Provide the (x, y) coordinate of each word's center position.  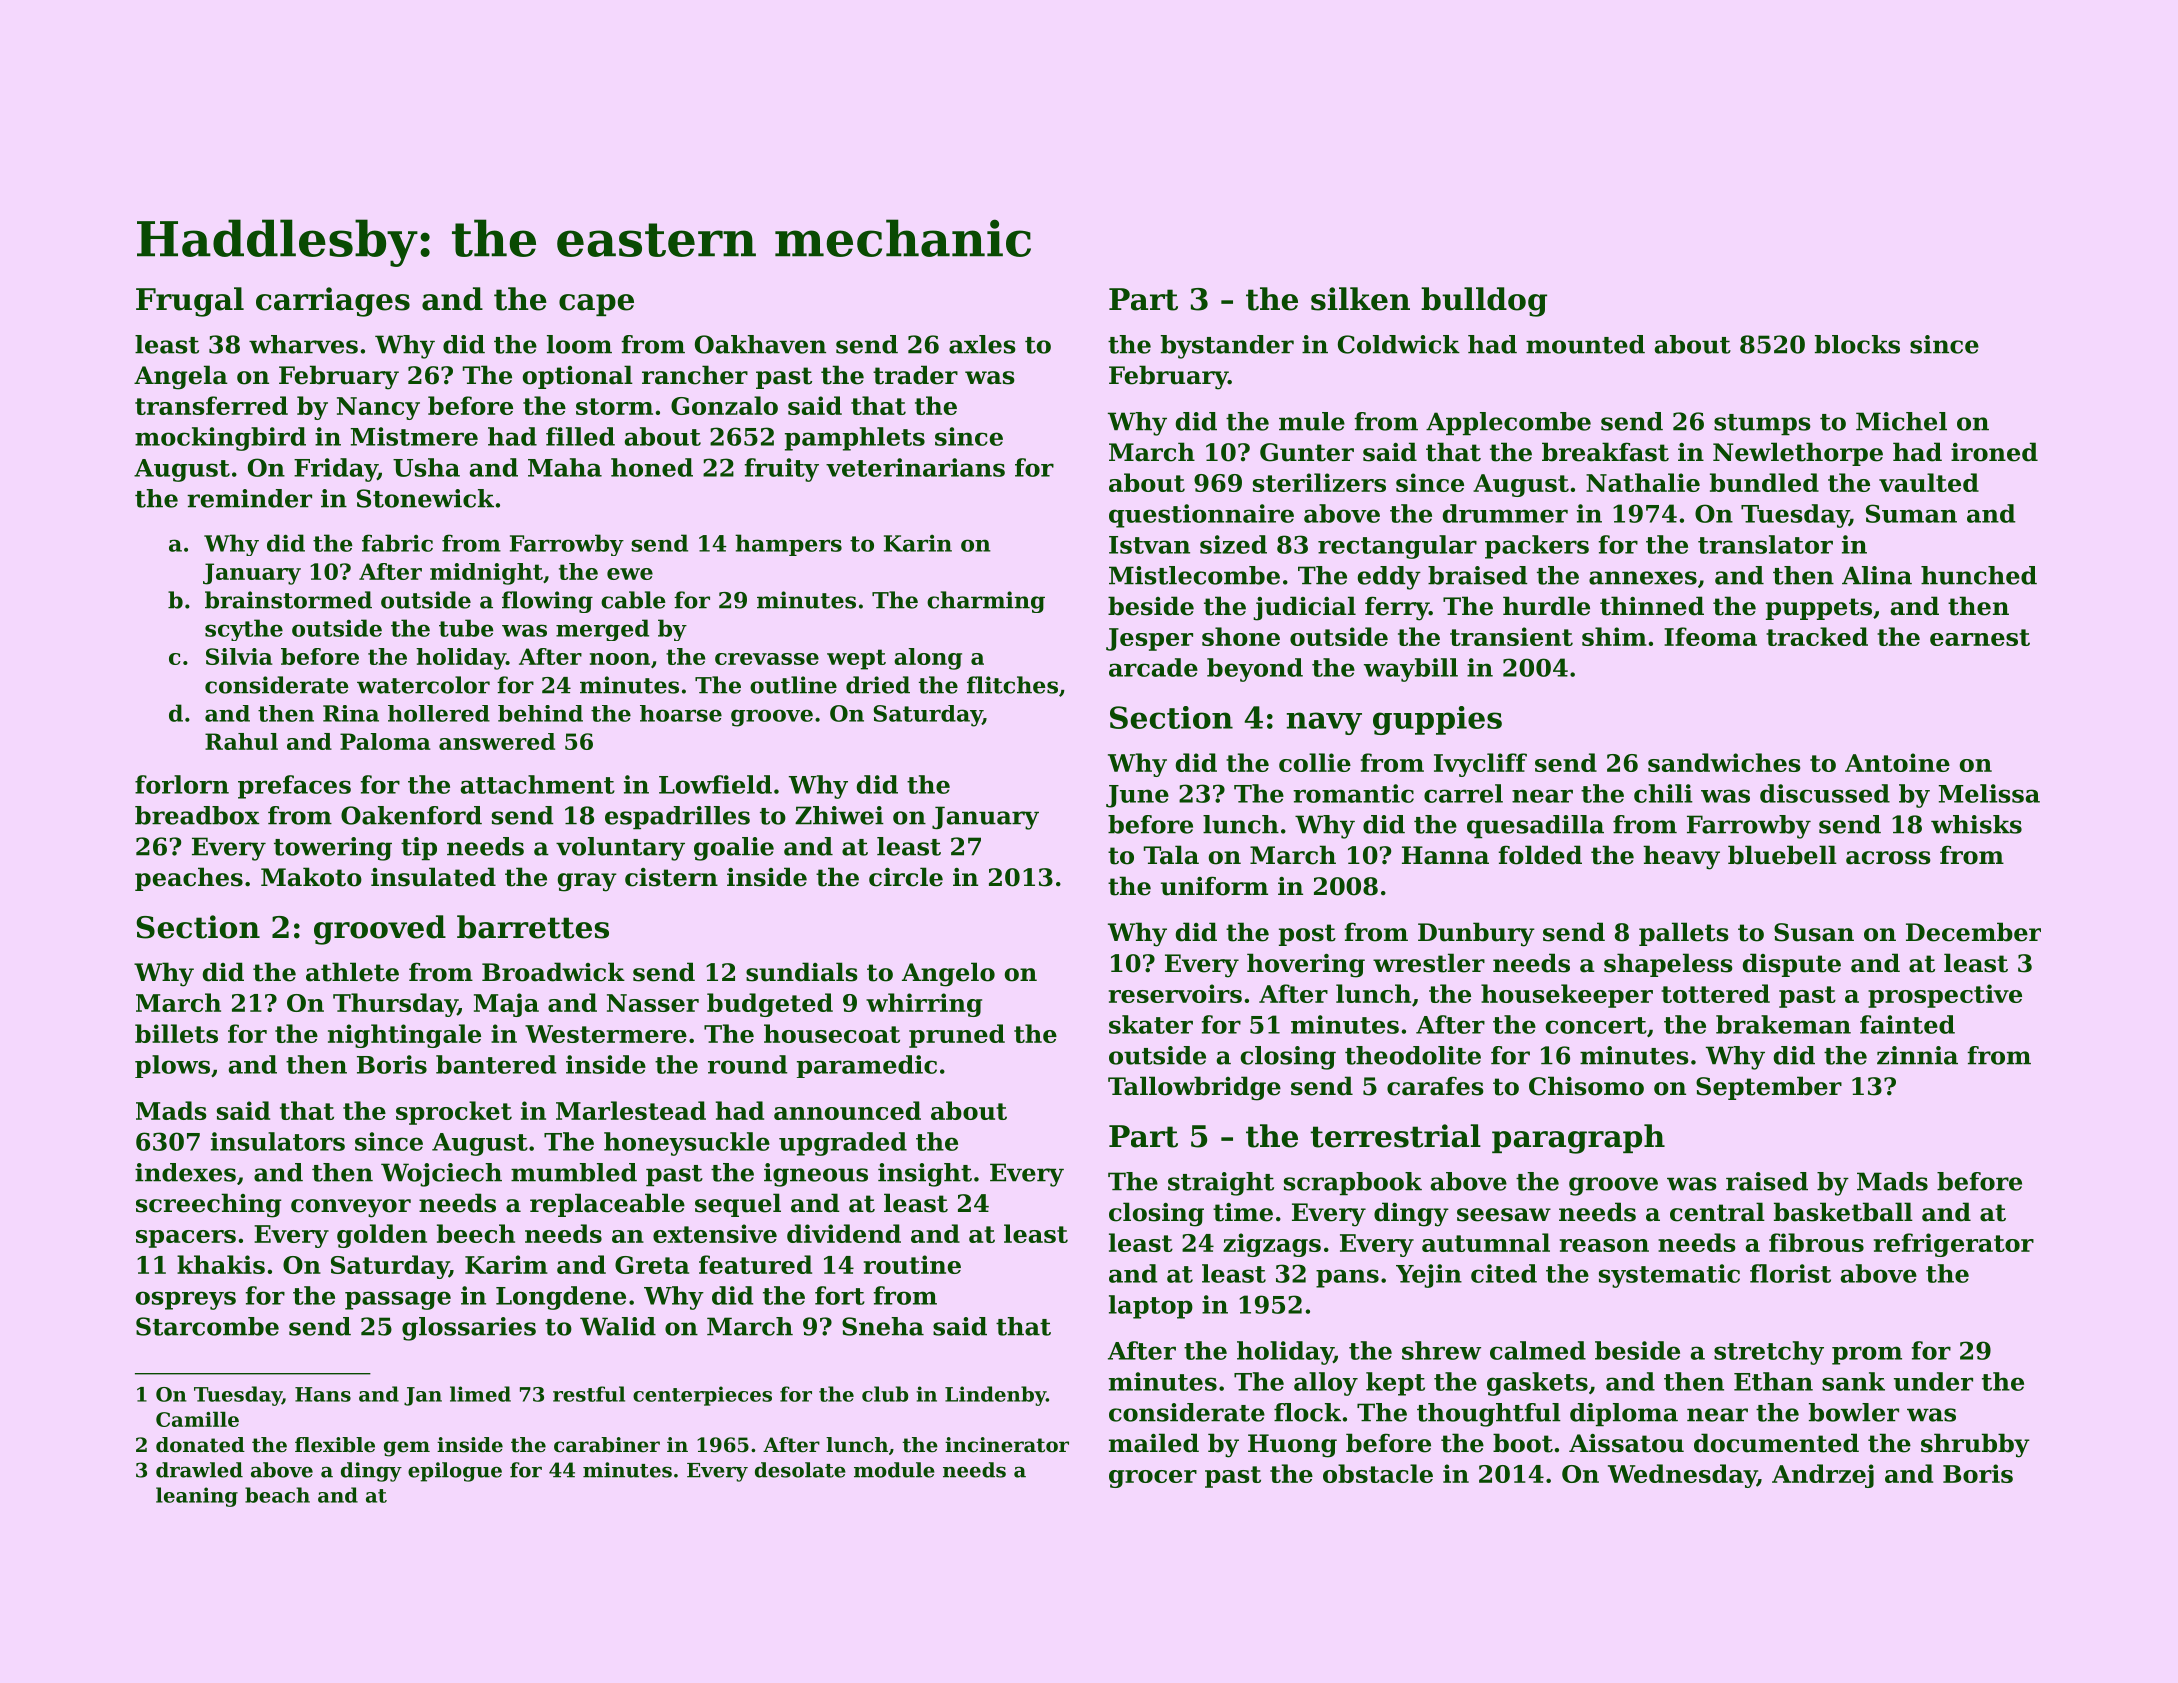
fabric (397, 543)
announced (847, 1110)
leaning (197, 1497)
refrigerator (1954, 1245)
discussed (1825, 793)
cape (596, 305)
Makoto (311, 877)
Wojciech (441, 1175)
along (928, 659)
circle (906, 877)
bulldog (1484, 302)
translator (1765, 544)
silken (1360, 299)
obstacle (1378, 1473)
